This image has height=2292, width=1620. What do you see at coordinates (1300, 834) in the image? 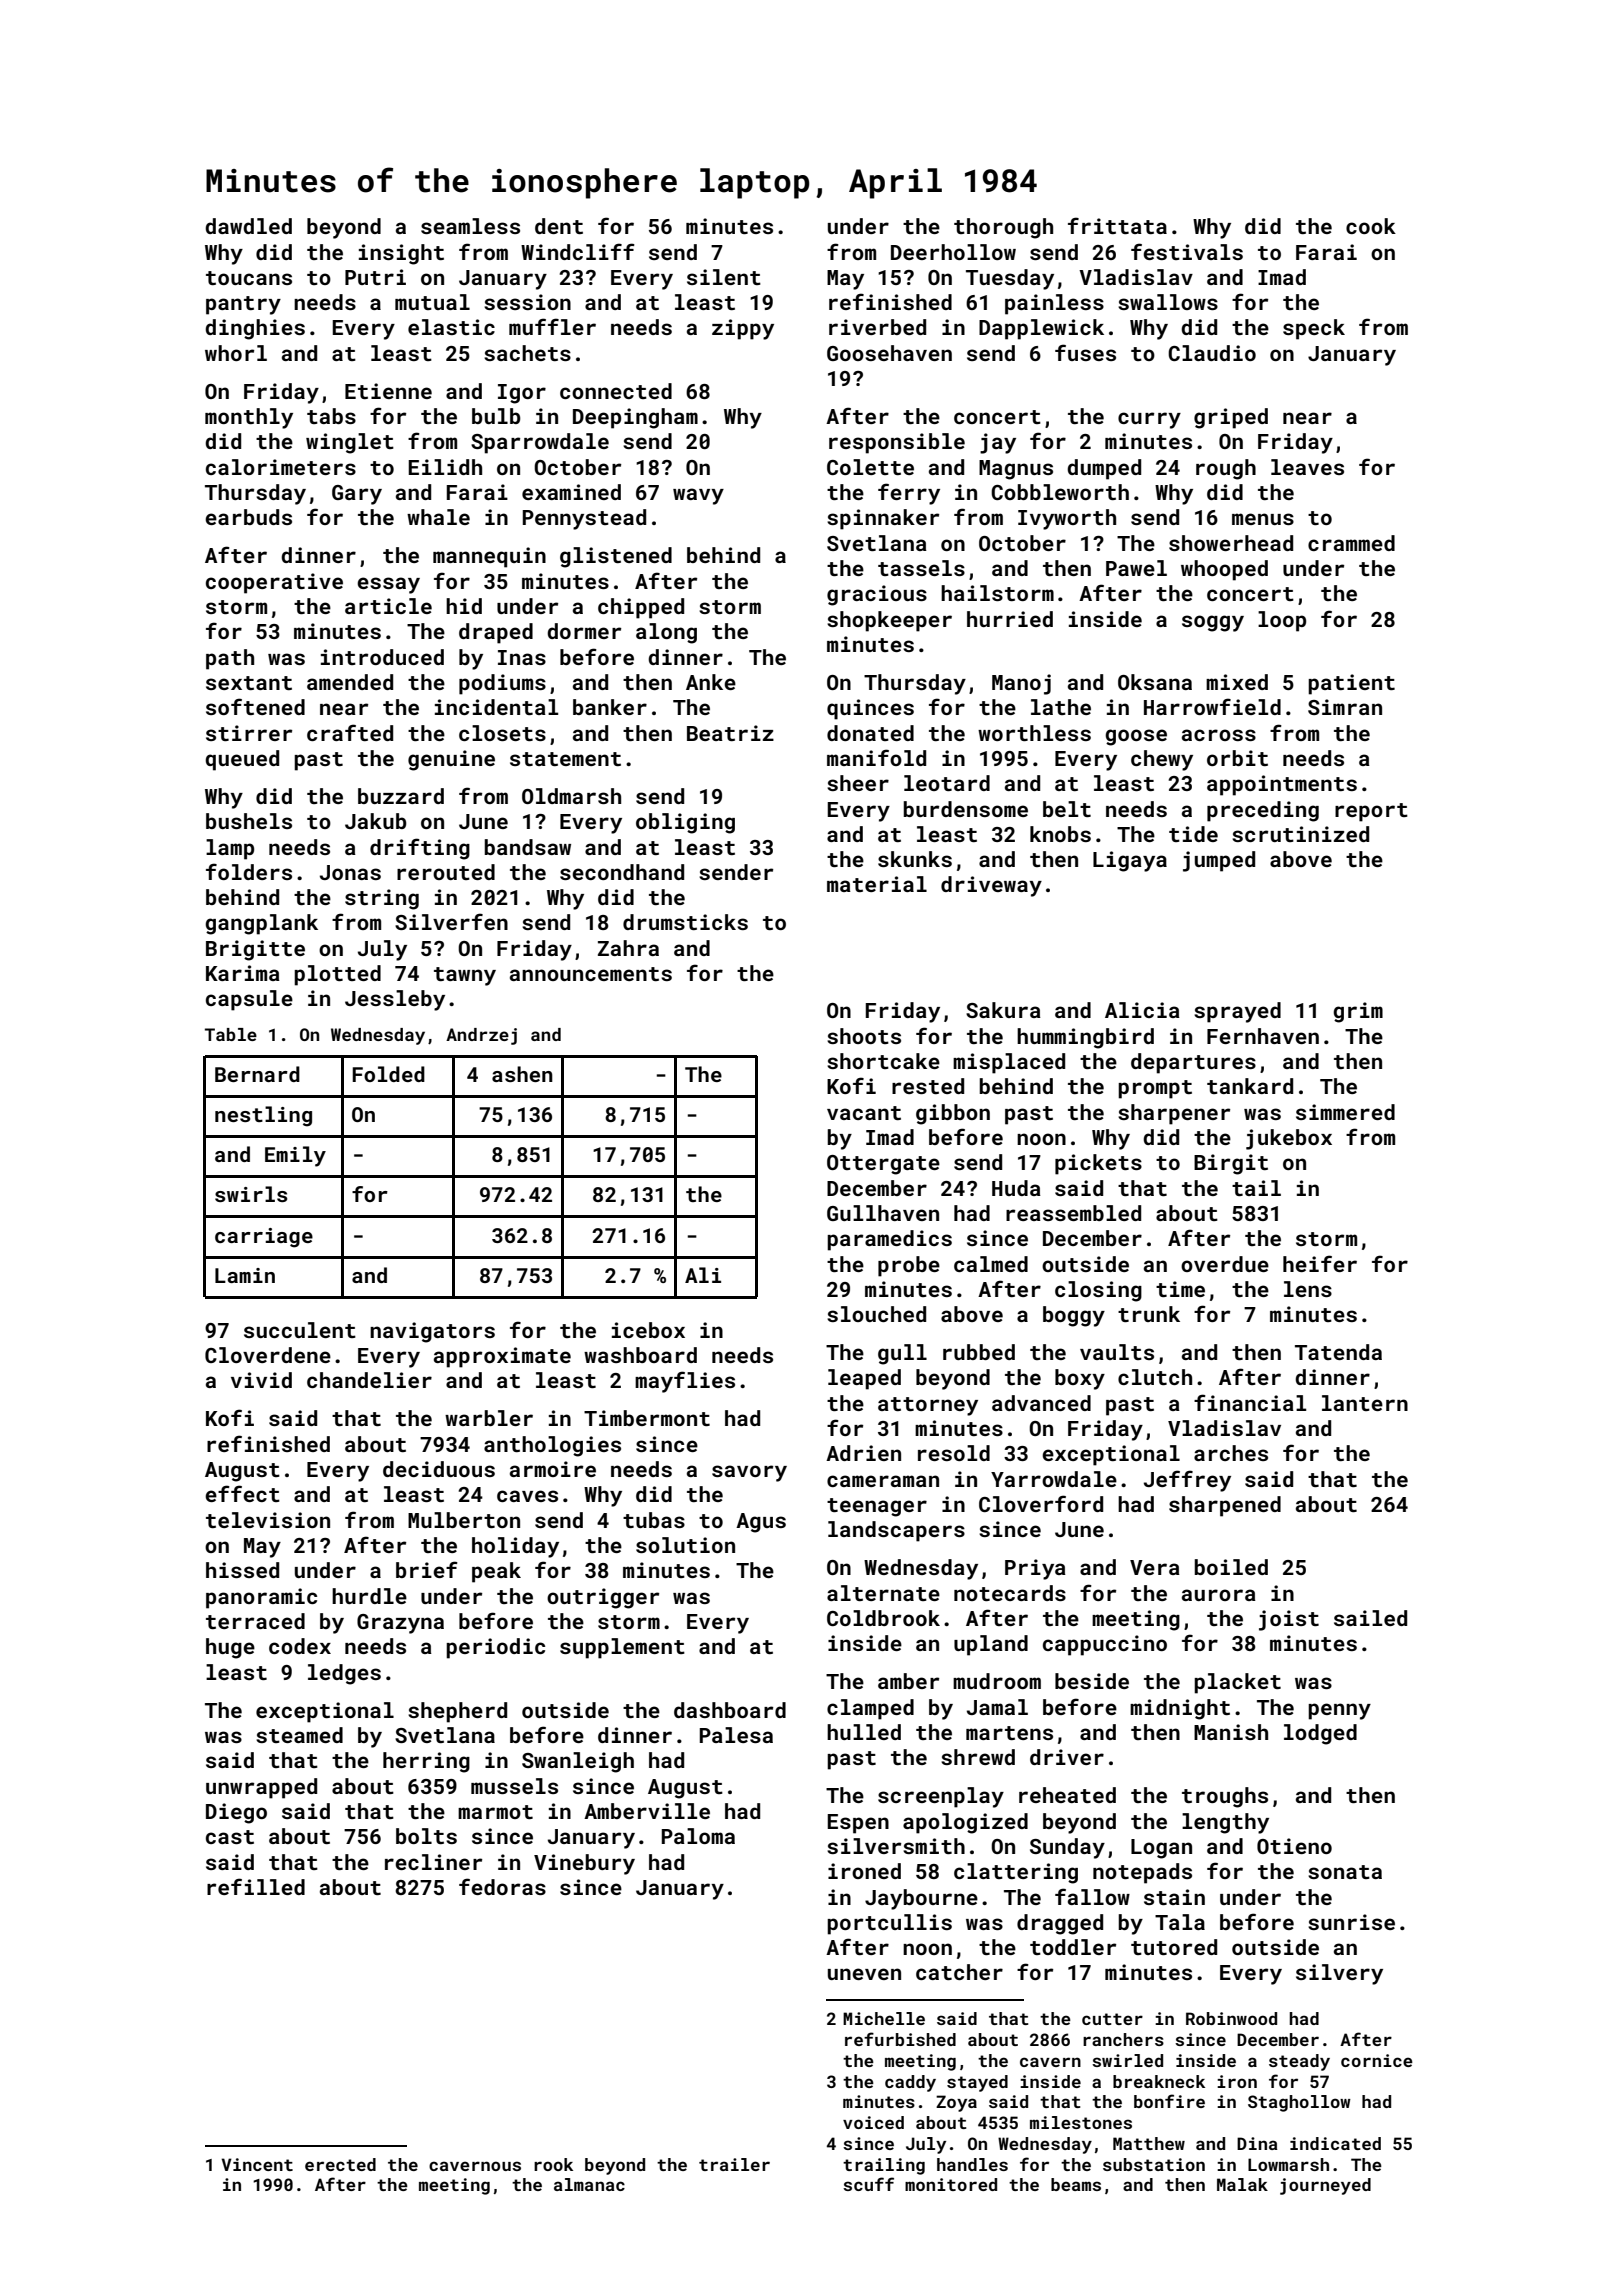
I see `scrutinized` at bounding box center [1300, 834].
